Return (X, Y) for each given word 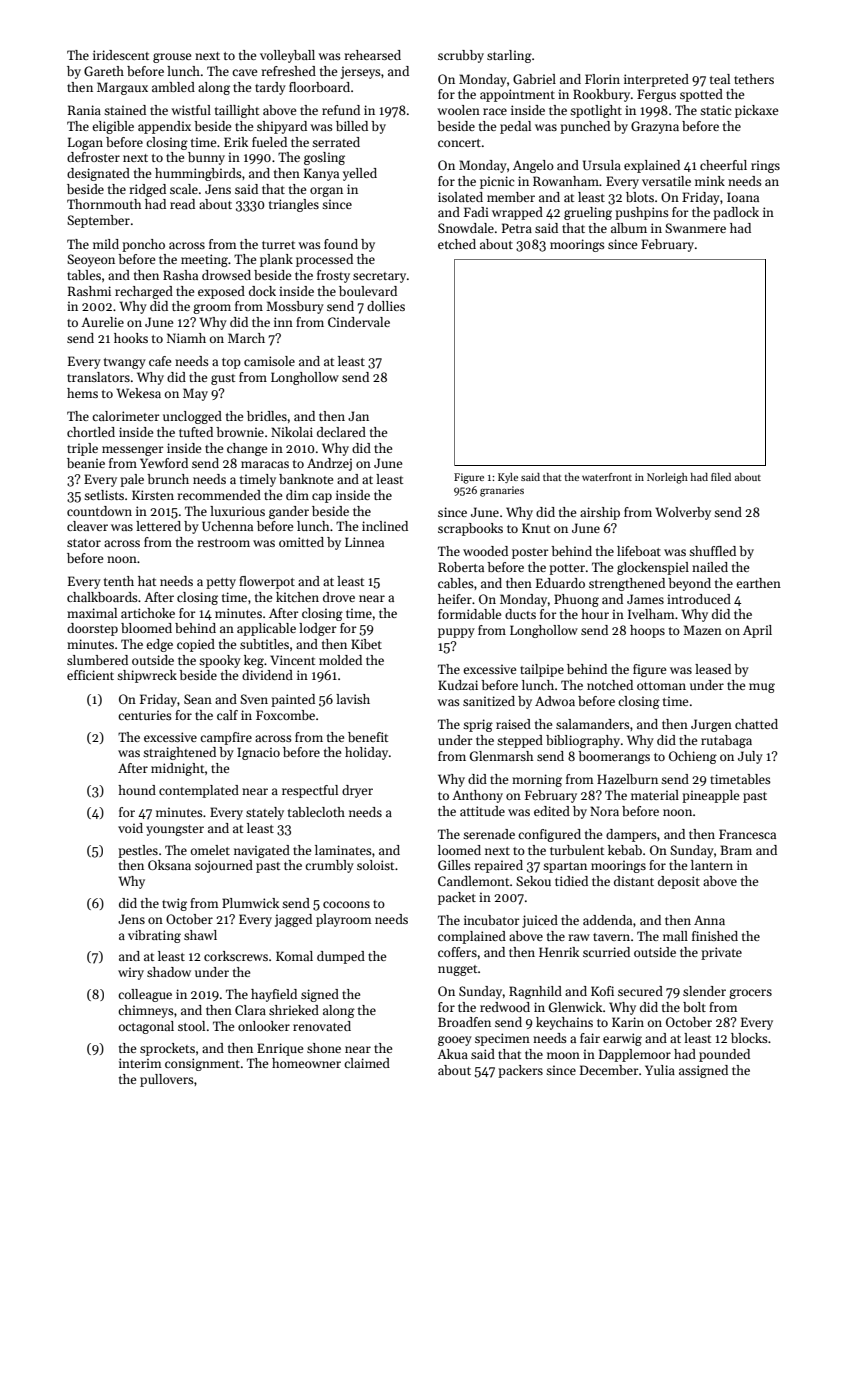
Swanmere (695, 228)
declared (341, 432)
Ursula (602, 165)
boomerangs (614, 757)
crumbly (329, 866)
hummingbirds (198, 174)
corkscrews (236, 956)
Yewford (164, 463)
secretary (379, 277)
